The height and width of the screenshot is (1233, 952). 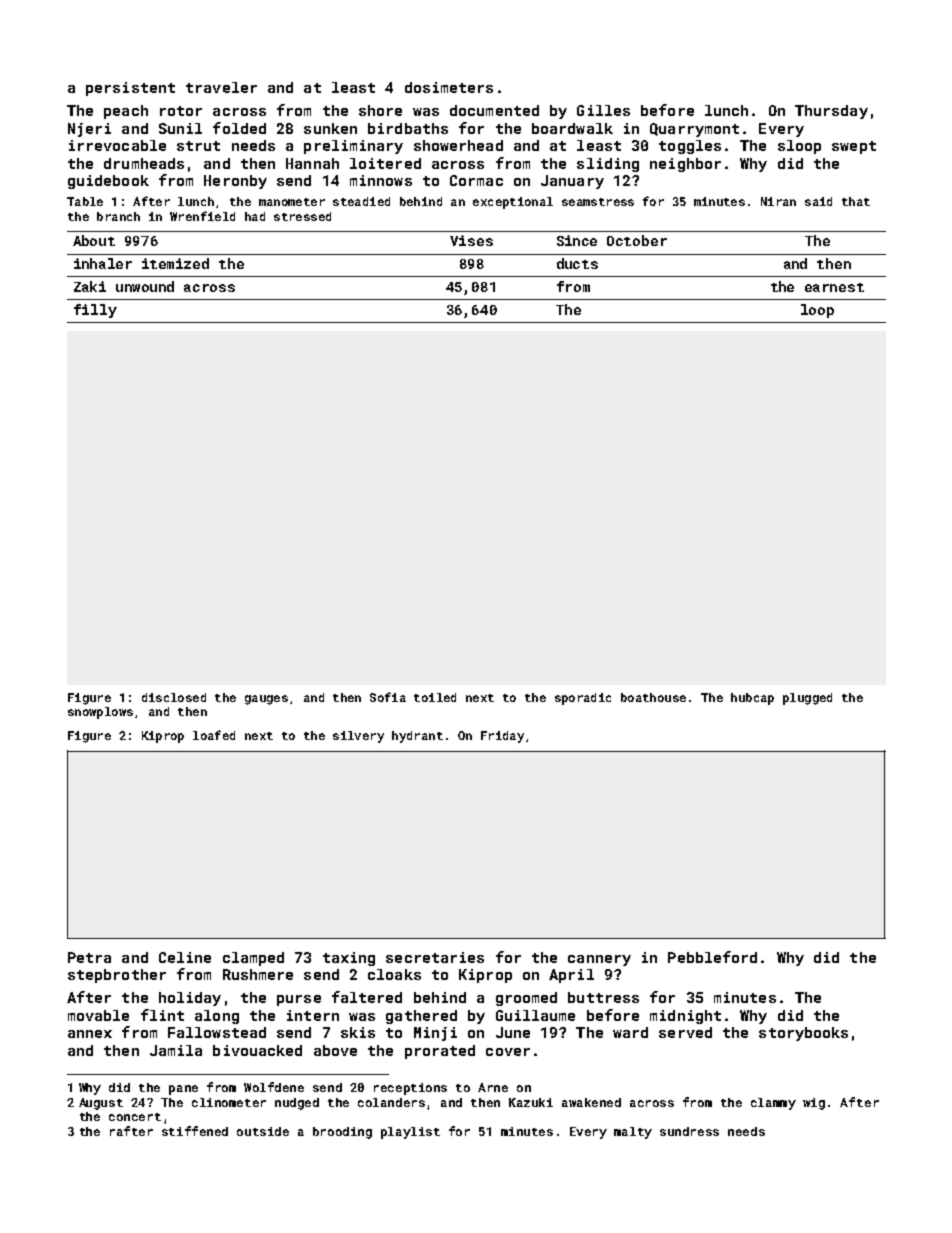 I want to click on dosimeters, so click(x=449, y=87).
